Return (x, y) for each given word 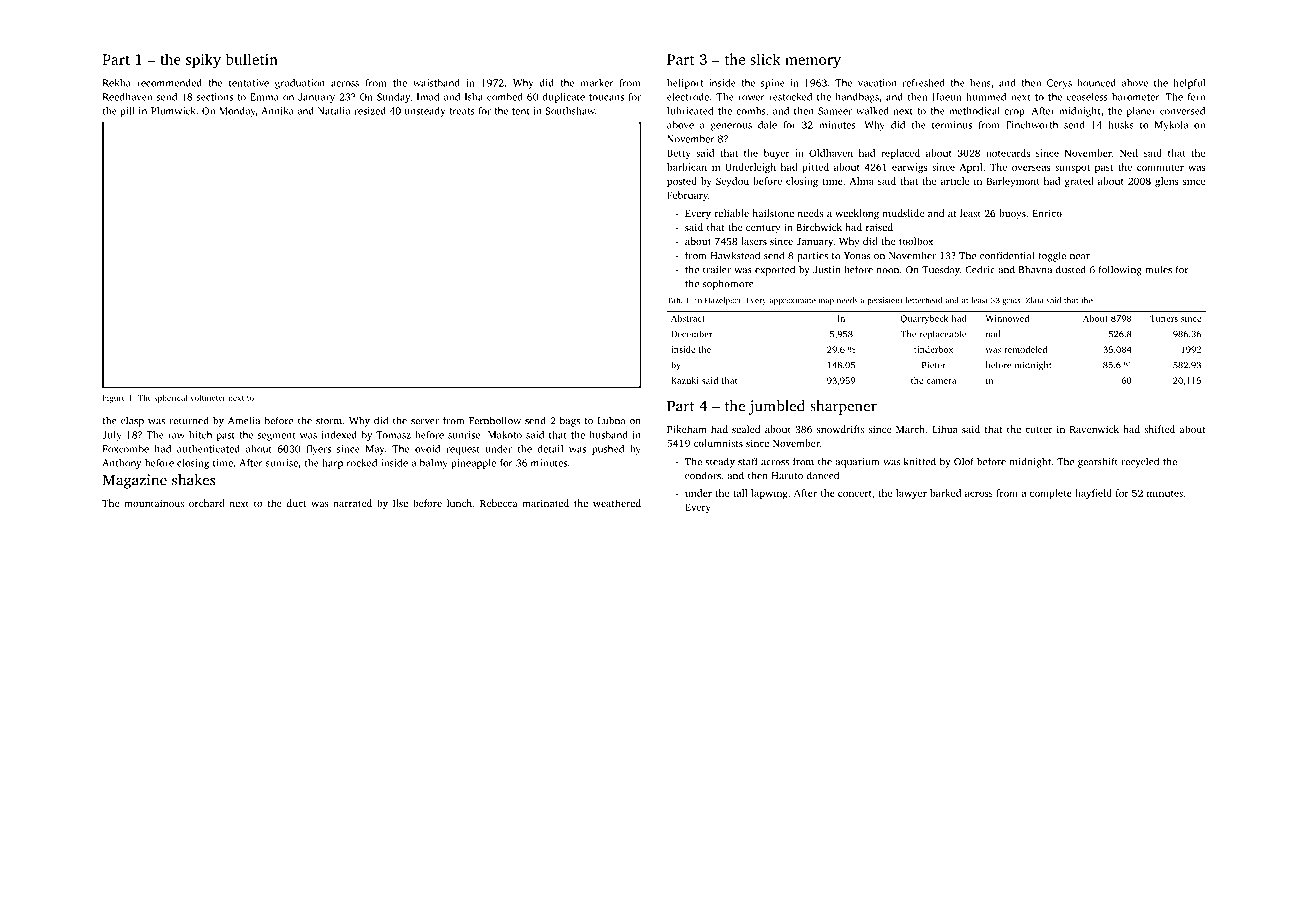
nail (993, 334)
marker (597, 83)
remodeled (1025, 349)
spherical (170, 398)
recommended (169, 83)
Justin (826, 270)
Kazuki (685, 380)
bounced (1096, 83)
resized (370, 111)
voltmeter (208, 397)
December (691, 334)
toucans (606, 97)
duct (296, 503)
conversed (1182, 111)
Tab (674, 300)
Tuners (1164, 318)
